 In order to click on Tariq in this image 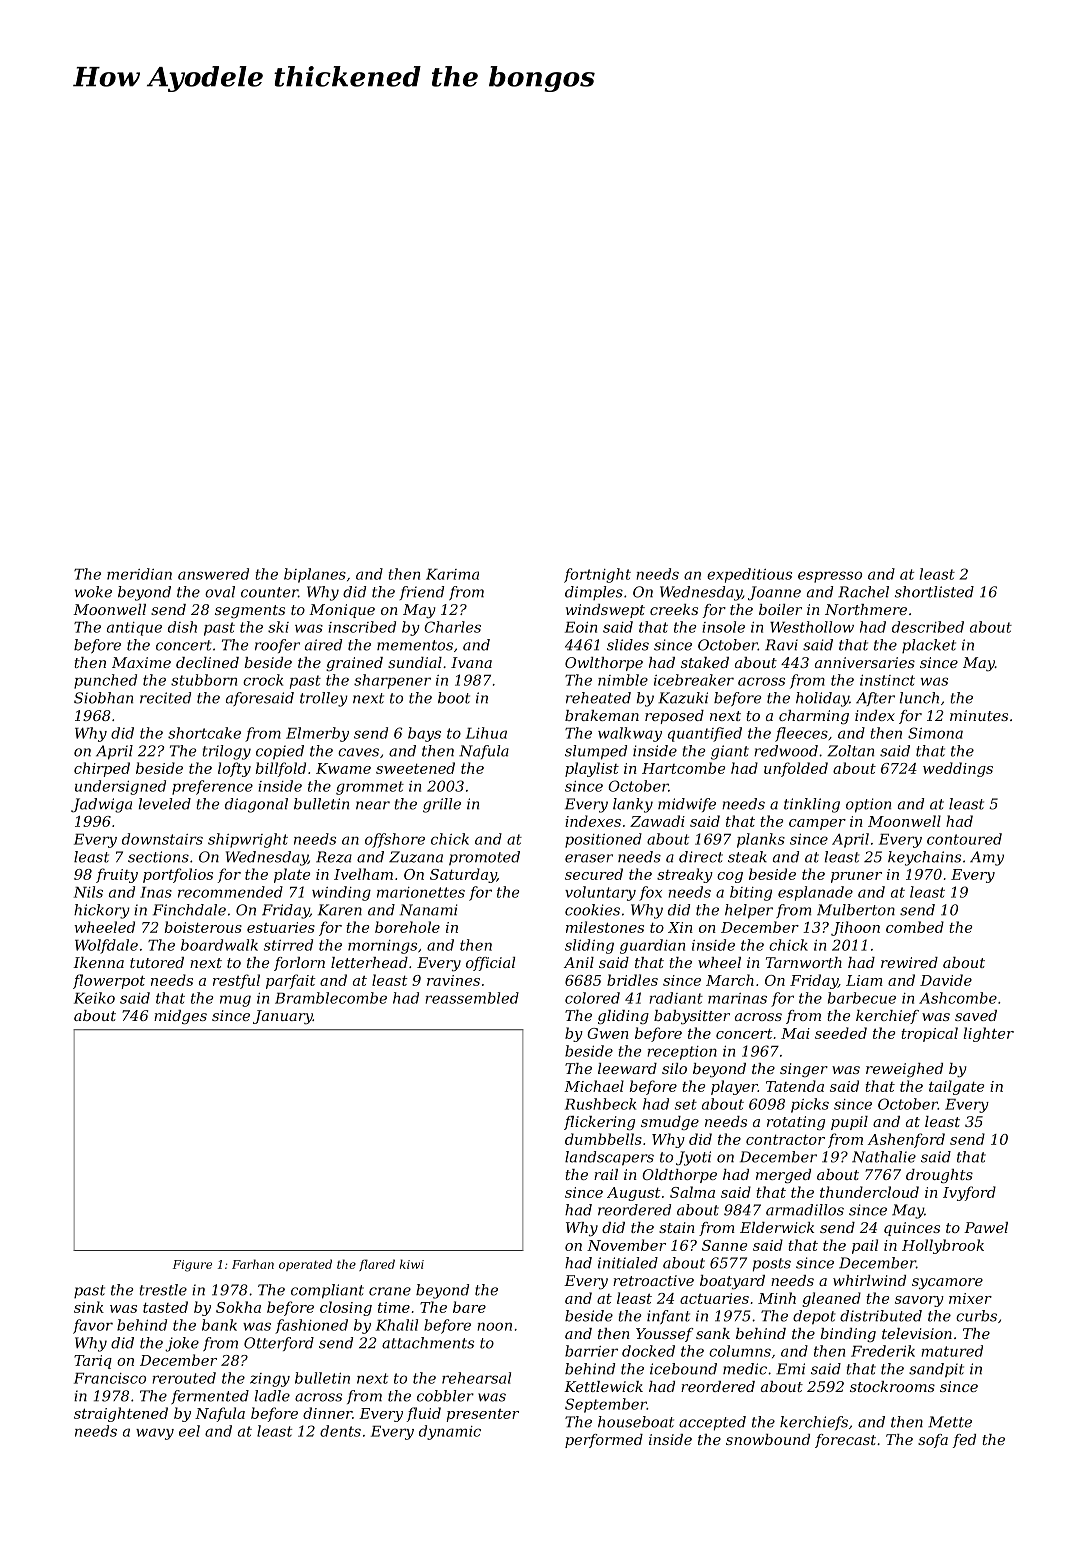, I will do `click(93, 1362)`.
